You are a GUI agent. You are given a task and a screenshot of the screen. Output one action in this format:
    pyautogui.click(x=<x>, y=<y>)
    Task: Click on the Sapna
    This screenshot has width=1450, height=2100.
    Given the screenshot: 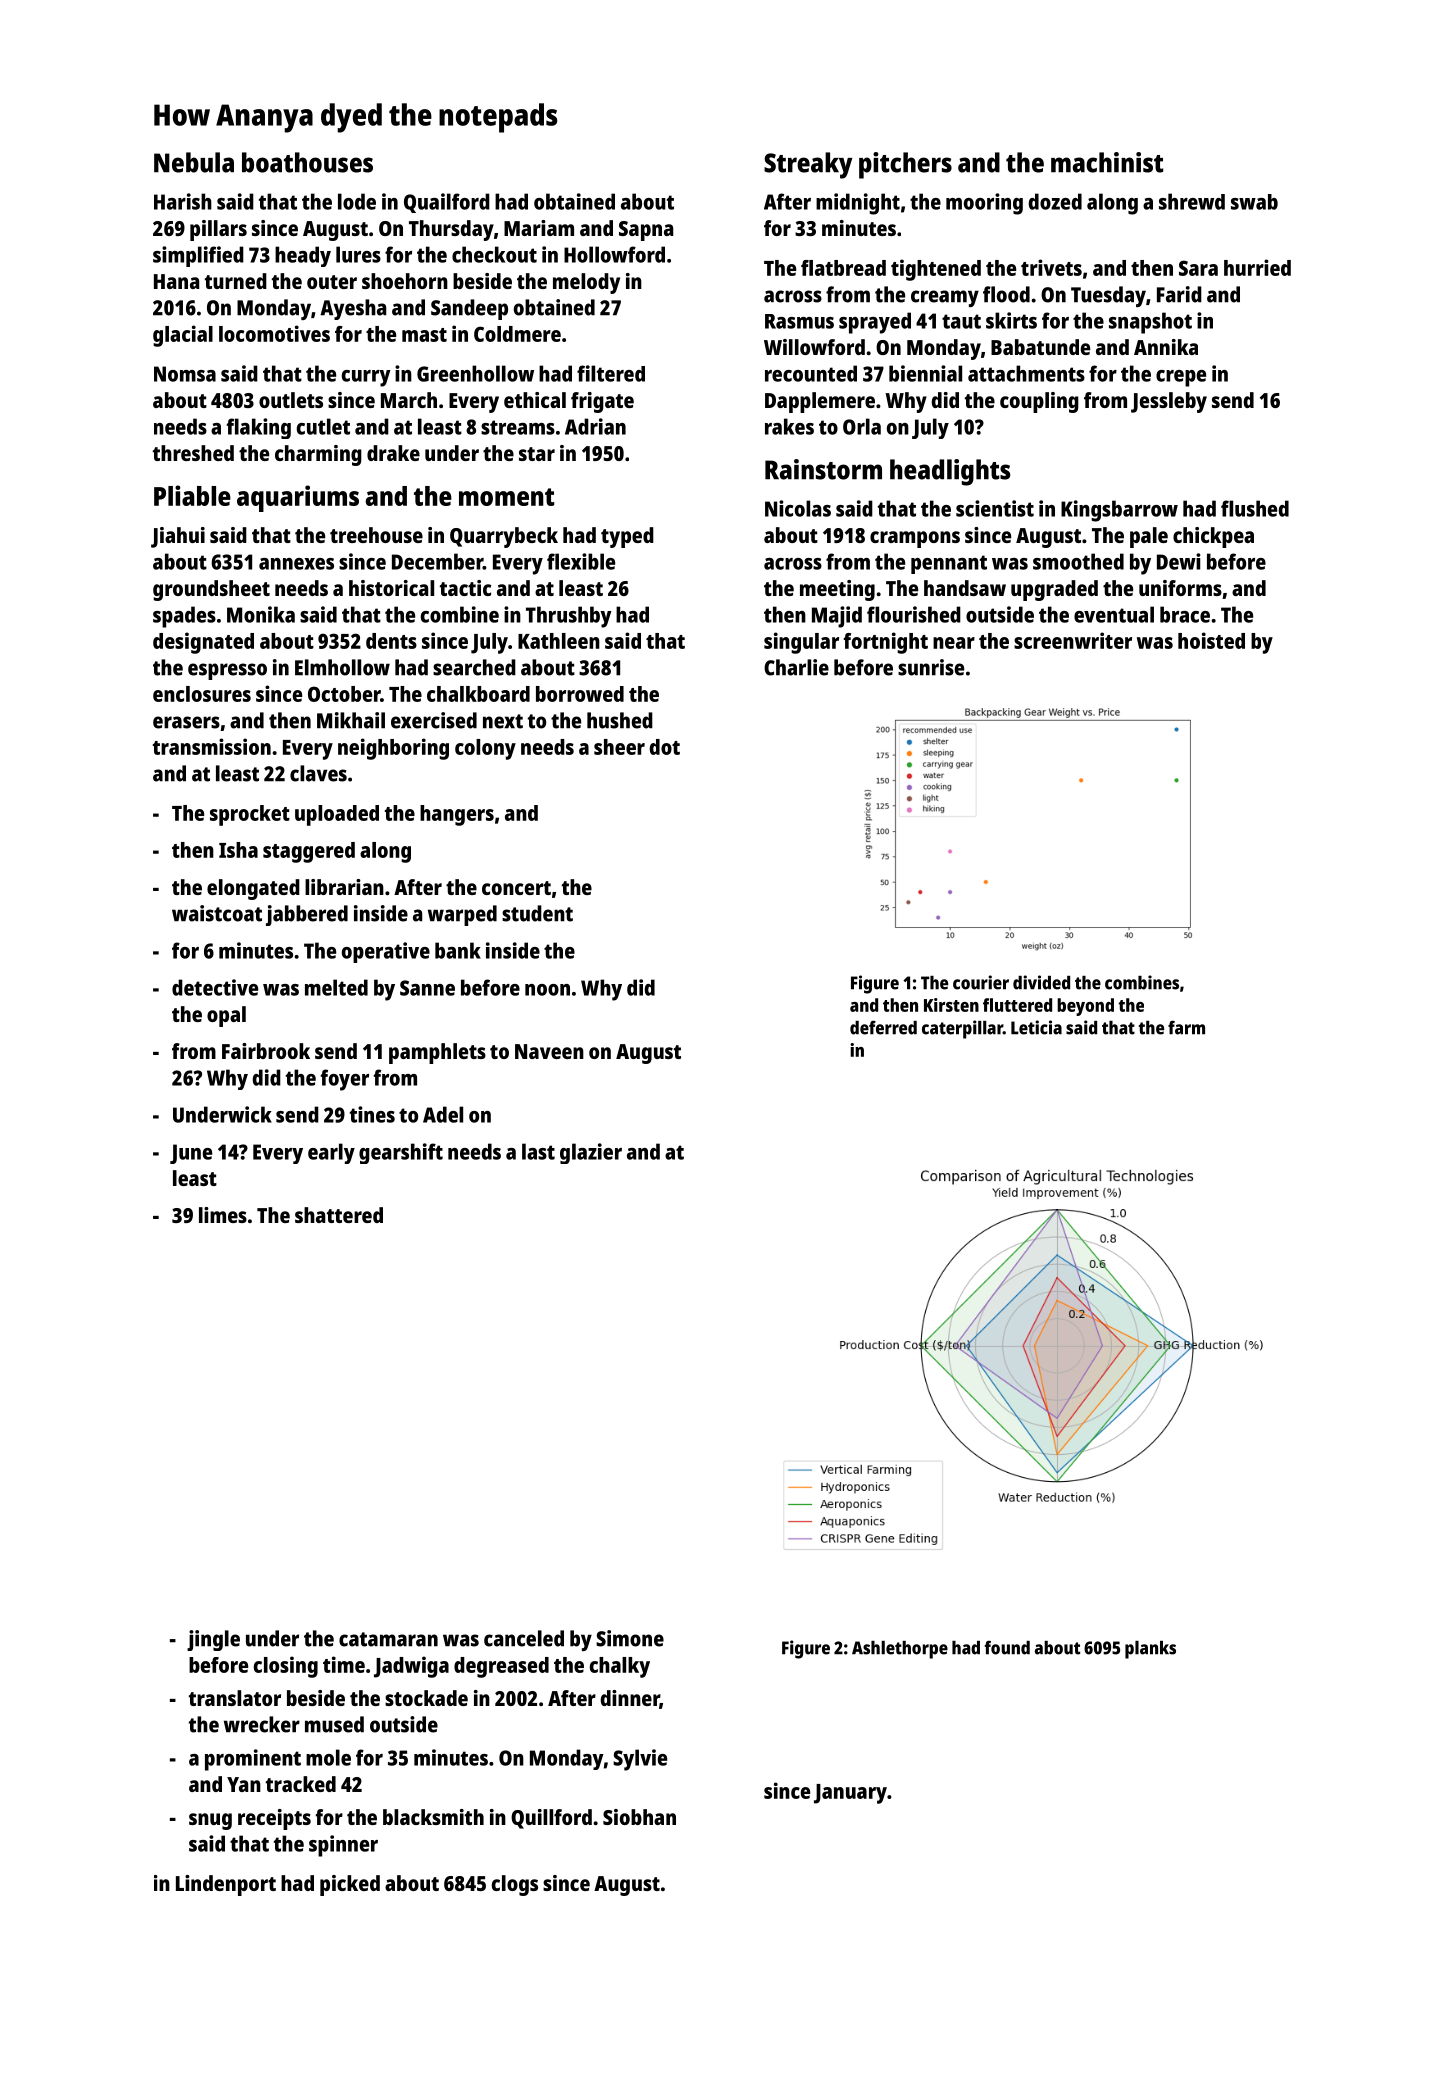 What is the action you would take?
    pyautogui.click(x=646, y=231)
